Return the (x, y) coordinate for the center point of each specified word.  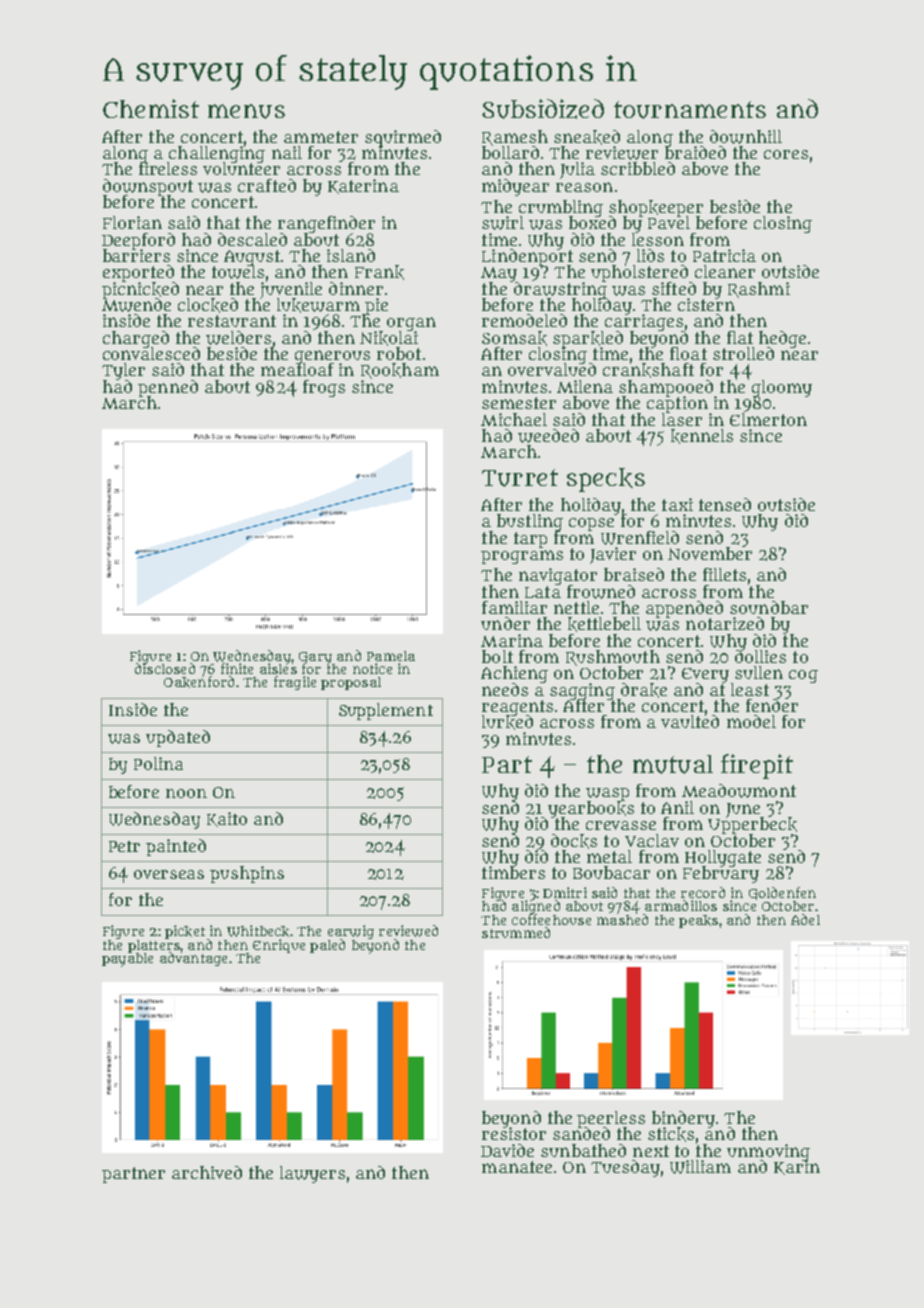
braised (634, 574)
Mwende (136, 305)
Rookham (400, 371)
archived (207, 1172)
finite (237, 668)
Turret (520, 478)
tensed (725, 504)
